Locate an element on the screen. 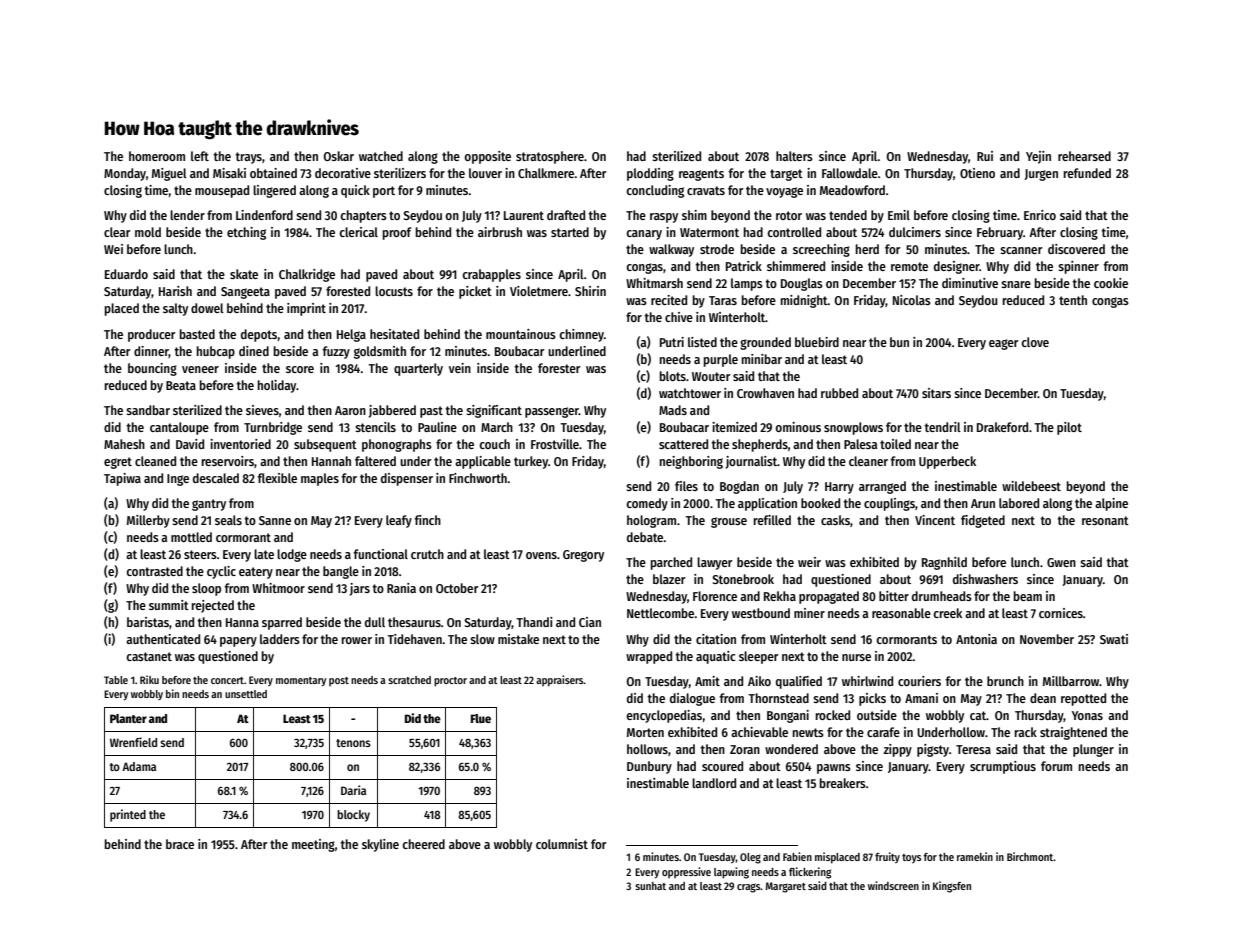 This screenshot has height=952, width=1233. flexible is located at coordinates (277, 478).
